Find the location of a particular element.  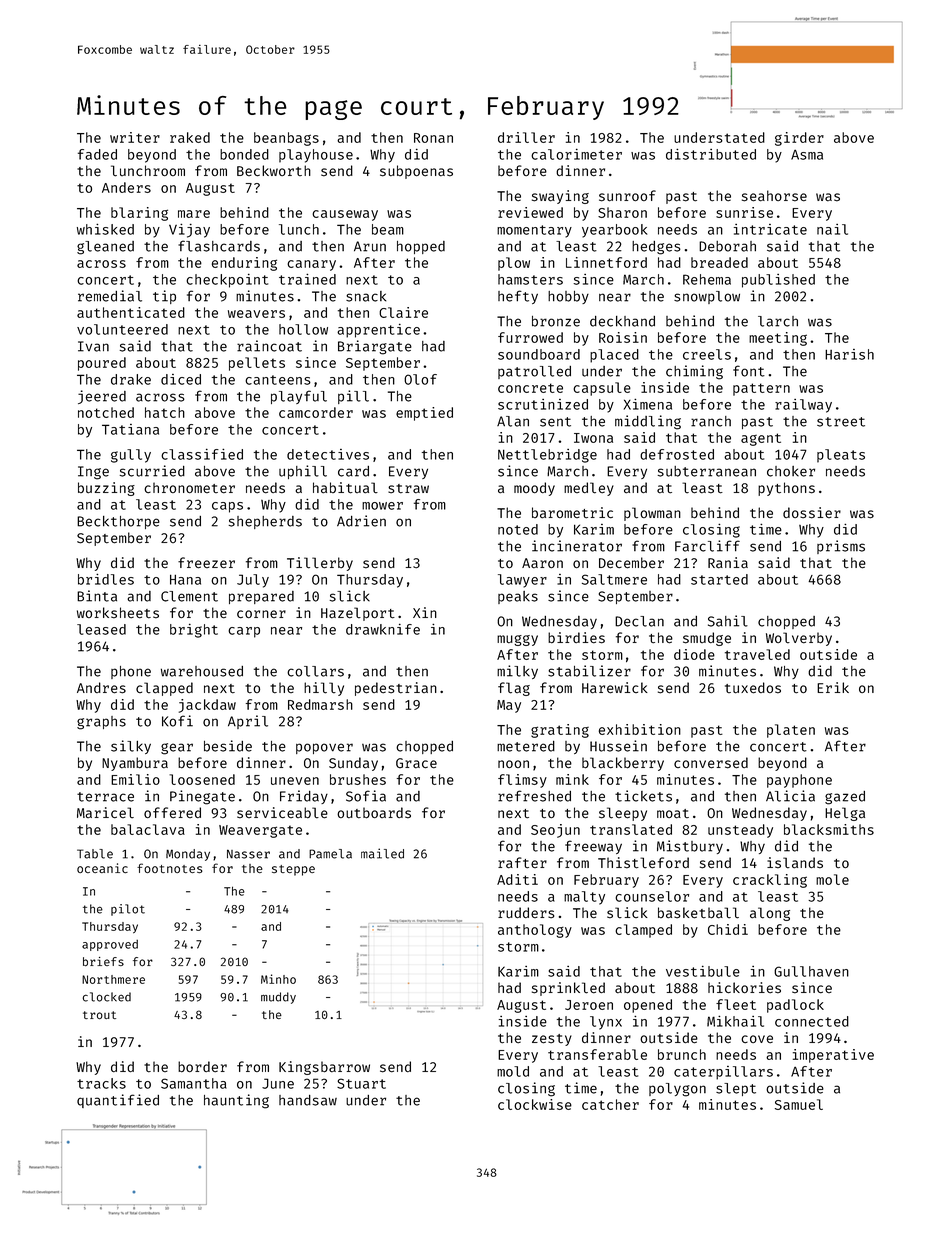

clockwise is located at coordinates (535, 1104).
